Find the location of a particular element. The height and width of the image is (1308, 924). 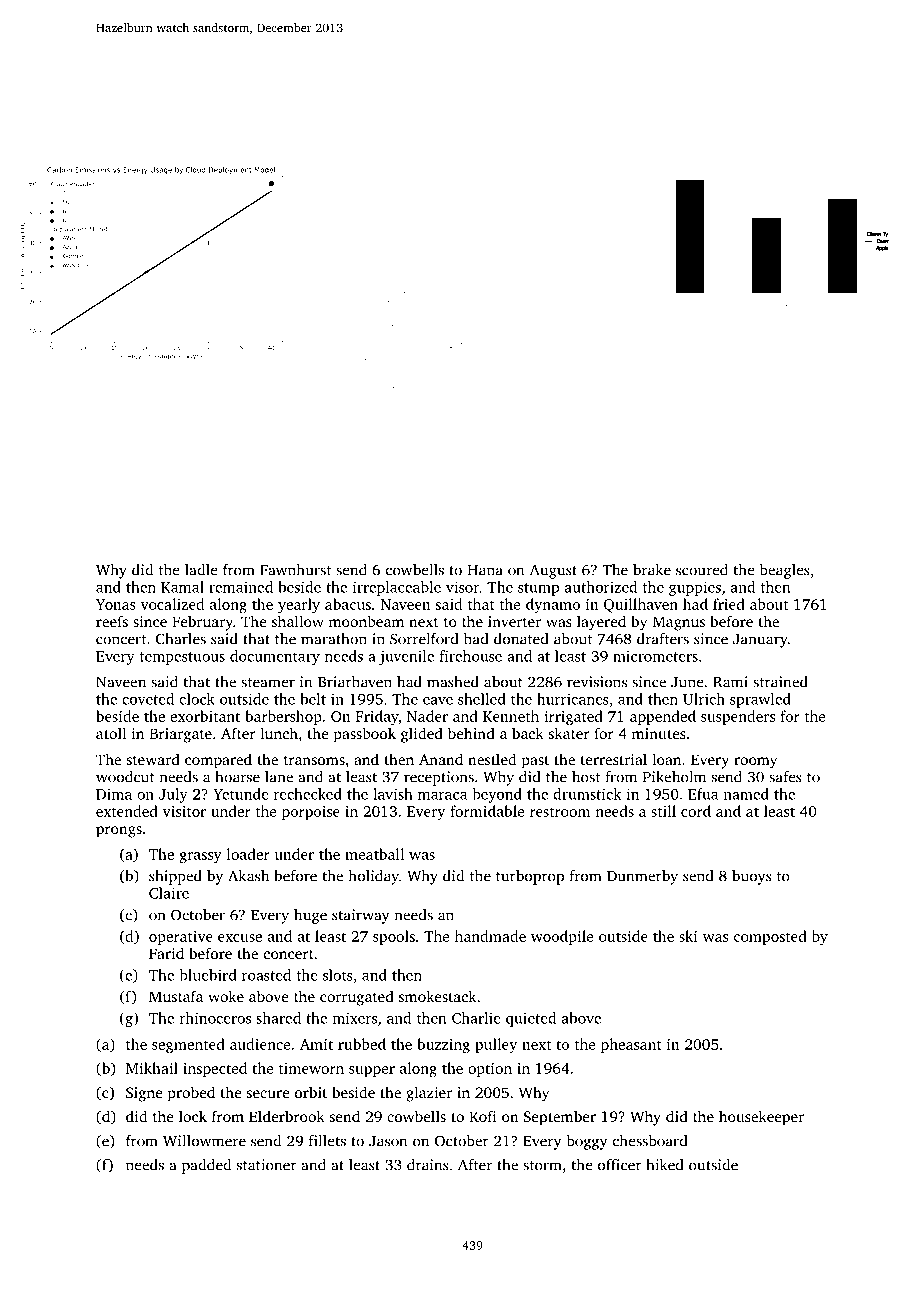

padded is located at coordinates (206, 1166).
